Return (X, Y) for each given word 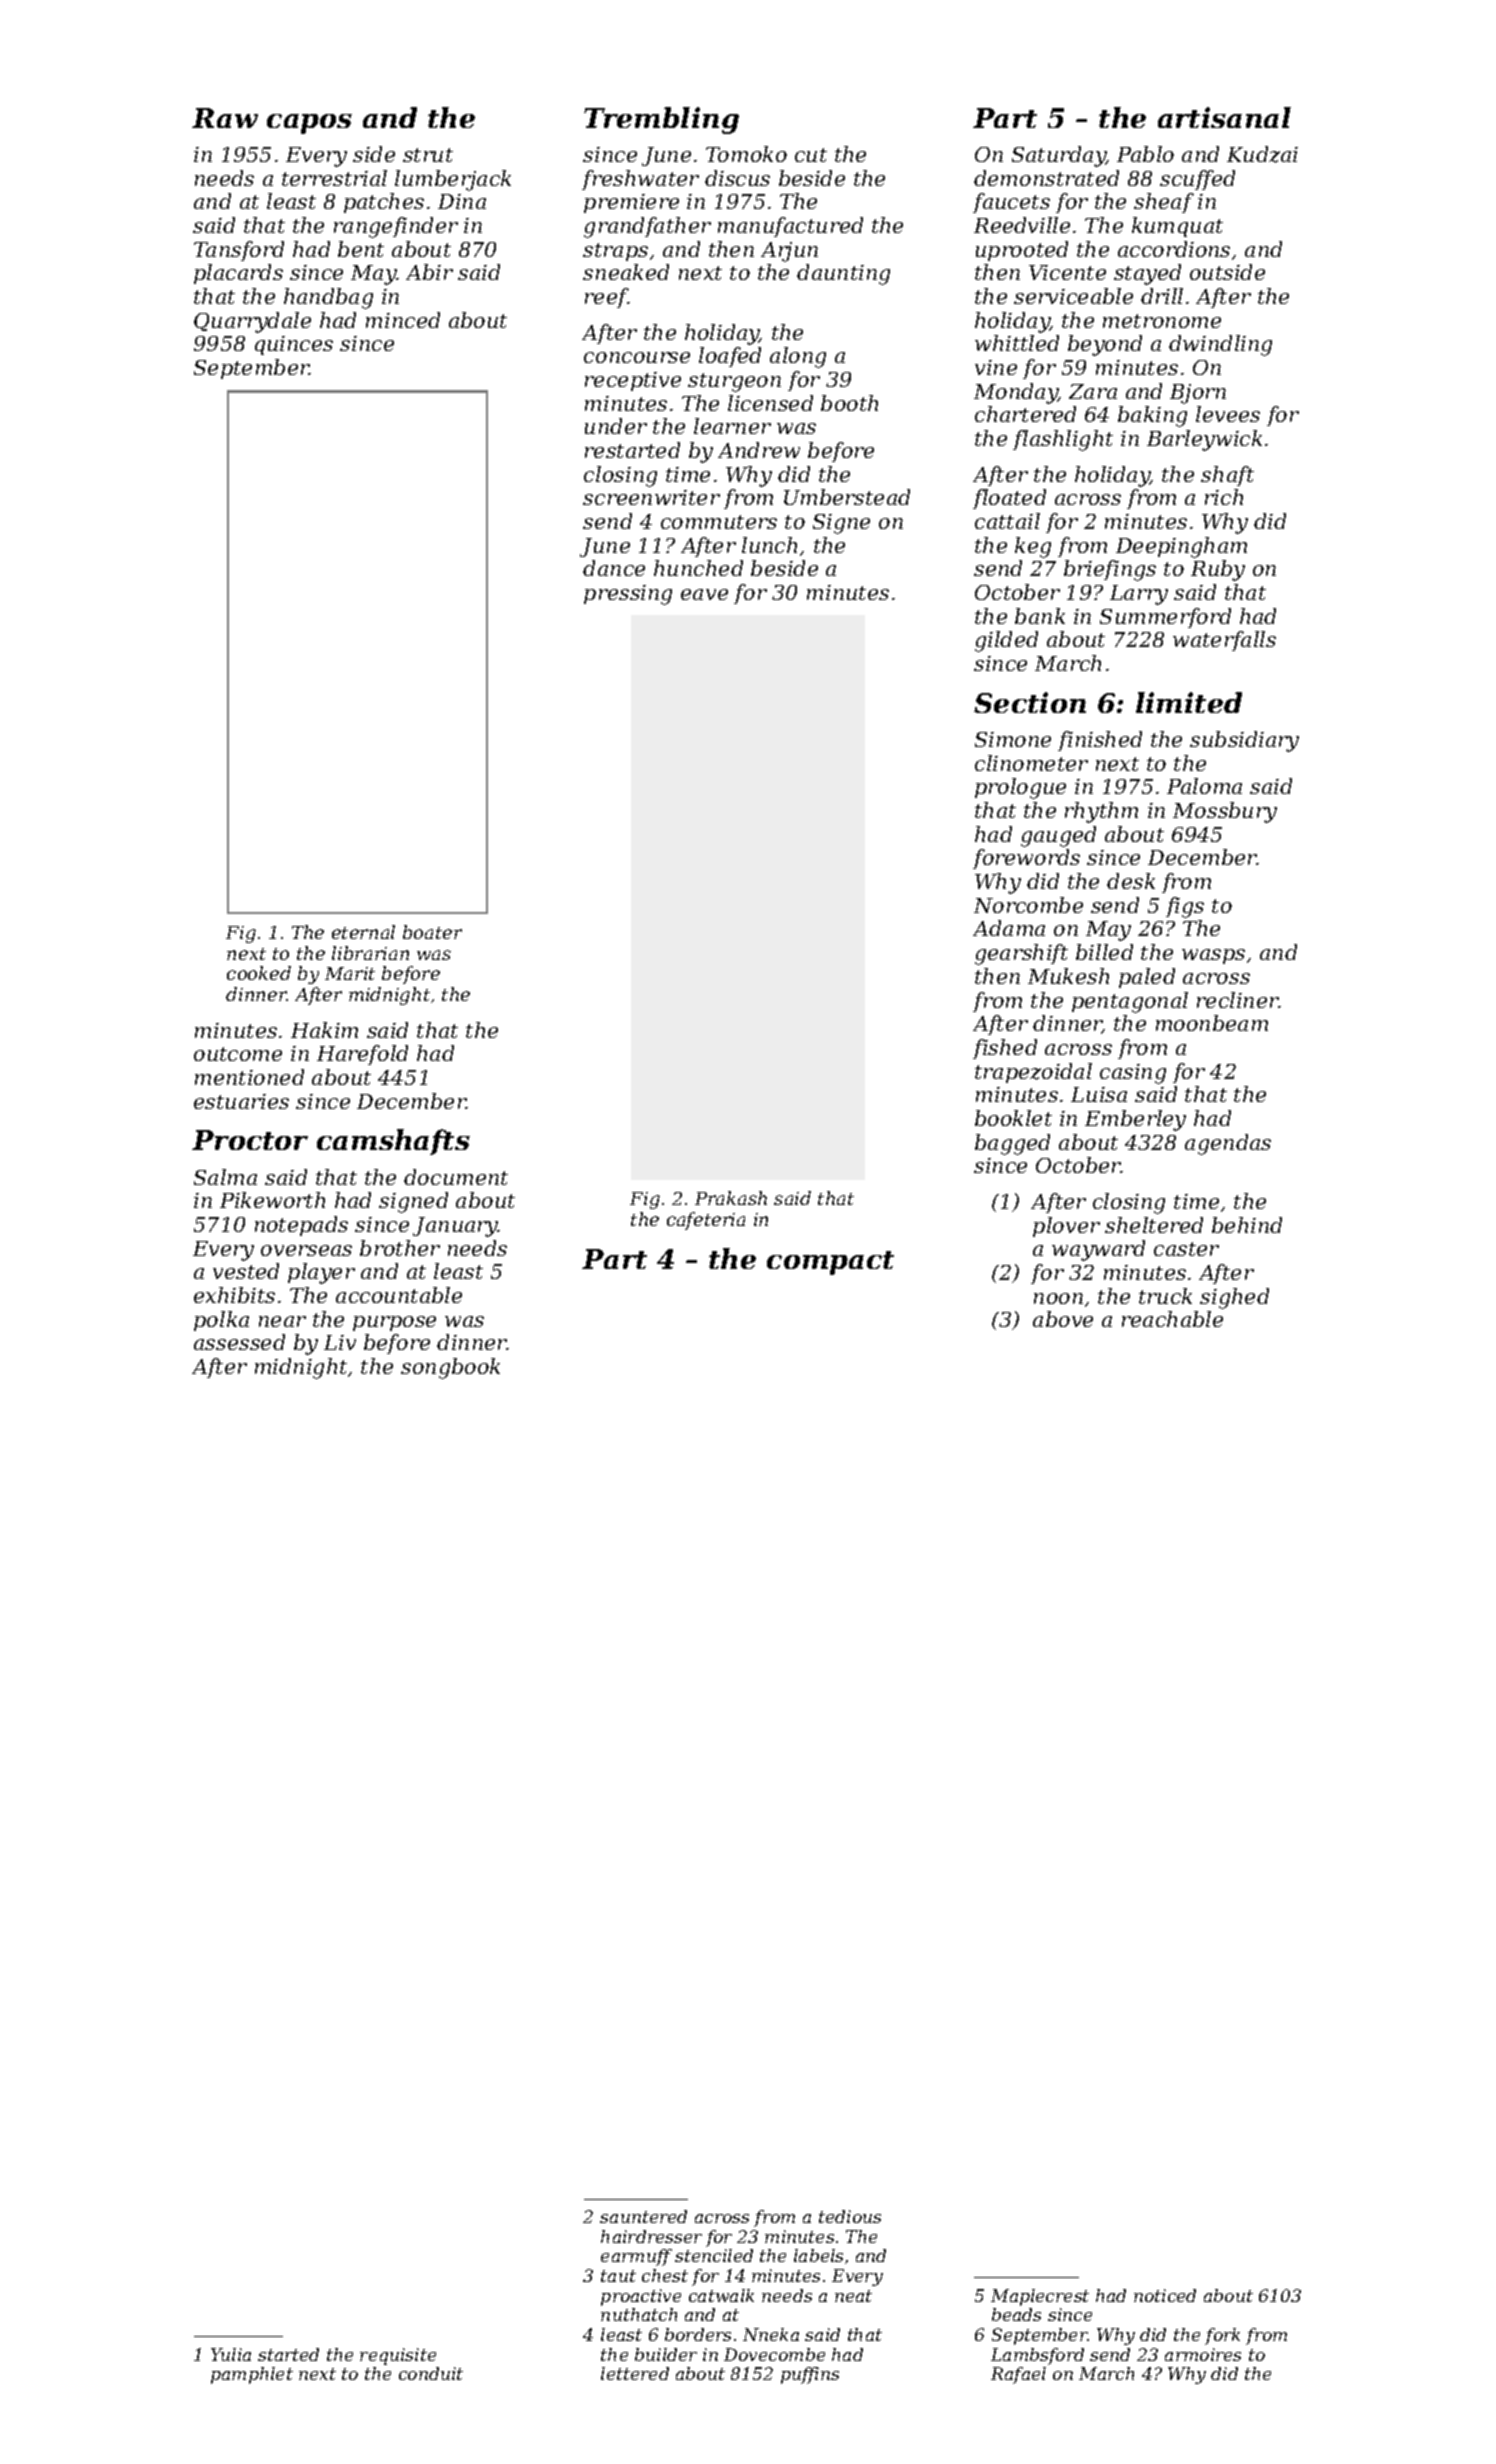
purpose (394, 1323)
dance (614, 568)
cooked (259, 973)
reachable (1172, 1319)
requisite (398, 2356)
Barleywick (1204, 440)
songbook (450, 1368)
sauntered (643, 2216)
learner (732, 426)
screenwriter (651, 497)
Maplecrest (1040, 2297)
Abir (429, 272)
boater (432, 932)
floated (1009, 499)
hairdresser (651, 2236)
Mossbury (1225, 812)
